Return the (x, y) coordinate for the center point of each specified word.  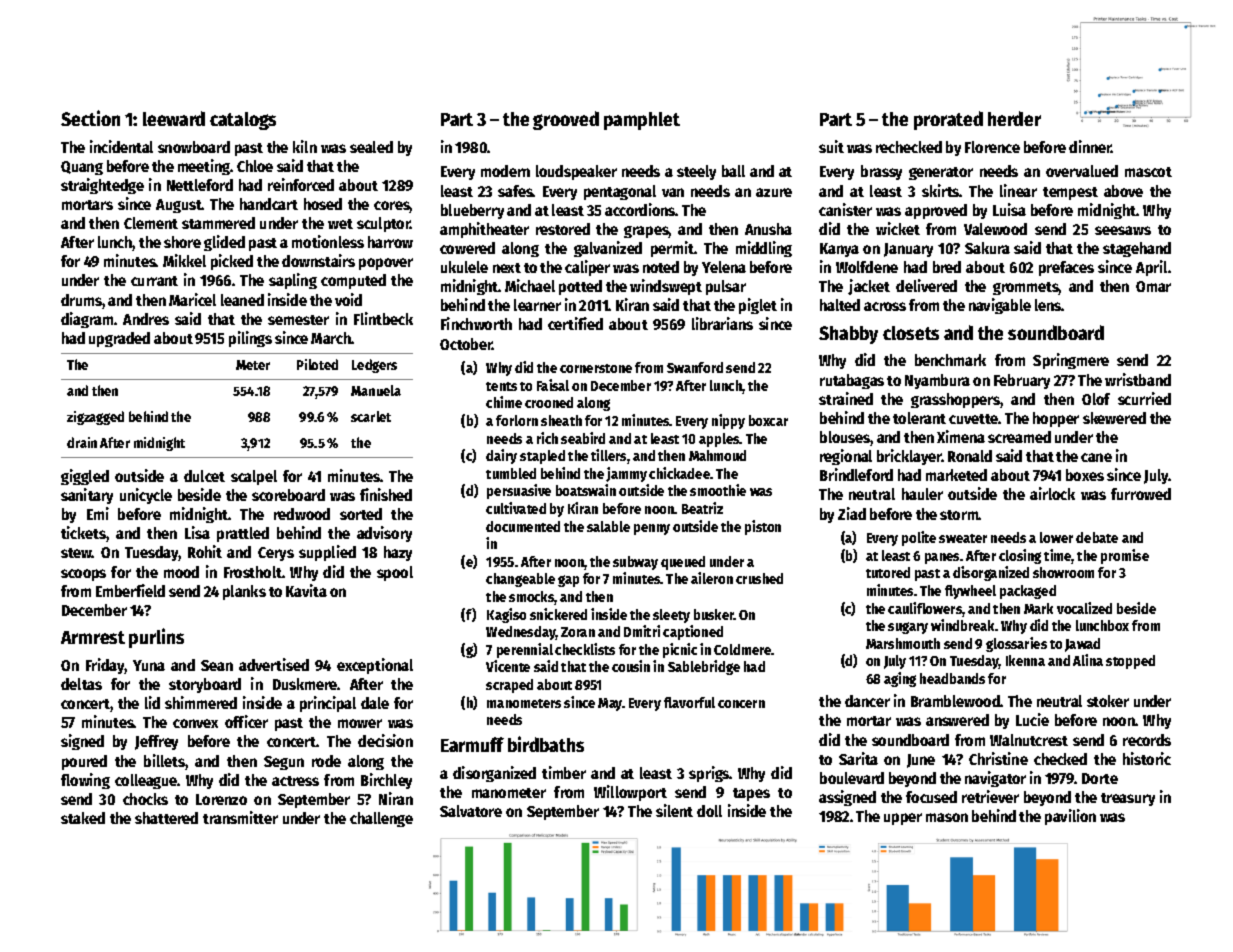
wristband (1138, 379)
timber (564, 772)
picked (232, 262)
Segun (284, 763)
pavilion (1070, 817)
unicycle (146, 496)
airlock (1052, 493)
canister (845, 209)
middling (764, 249)
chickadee (679, 473)
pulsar (726, 287)
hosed (323, 204)
